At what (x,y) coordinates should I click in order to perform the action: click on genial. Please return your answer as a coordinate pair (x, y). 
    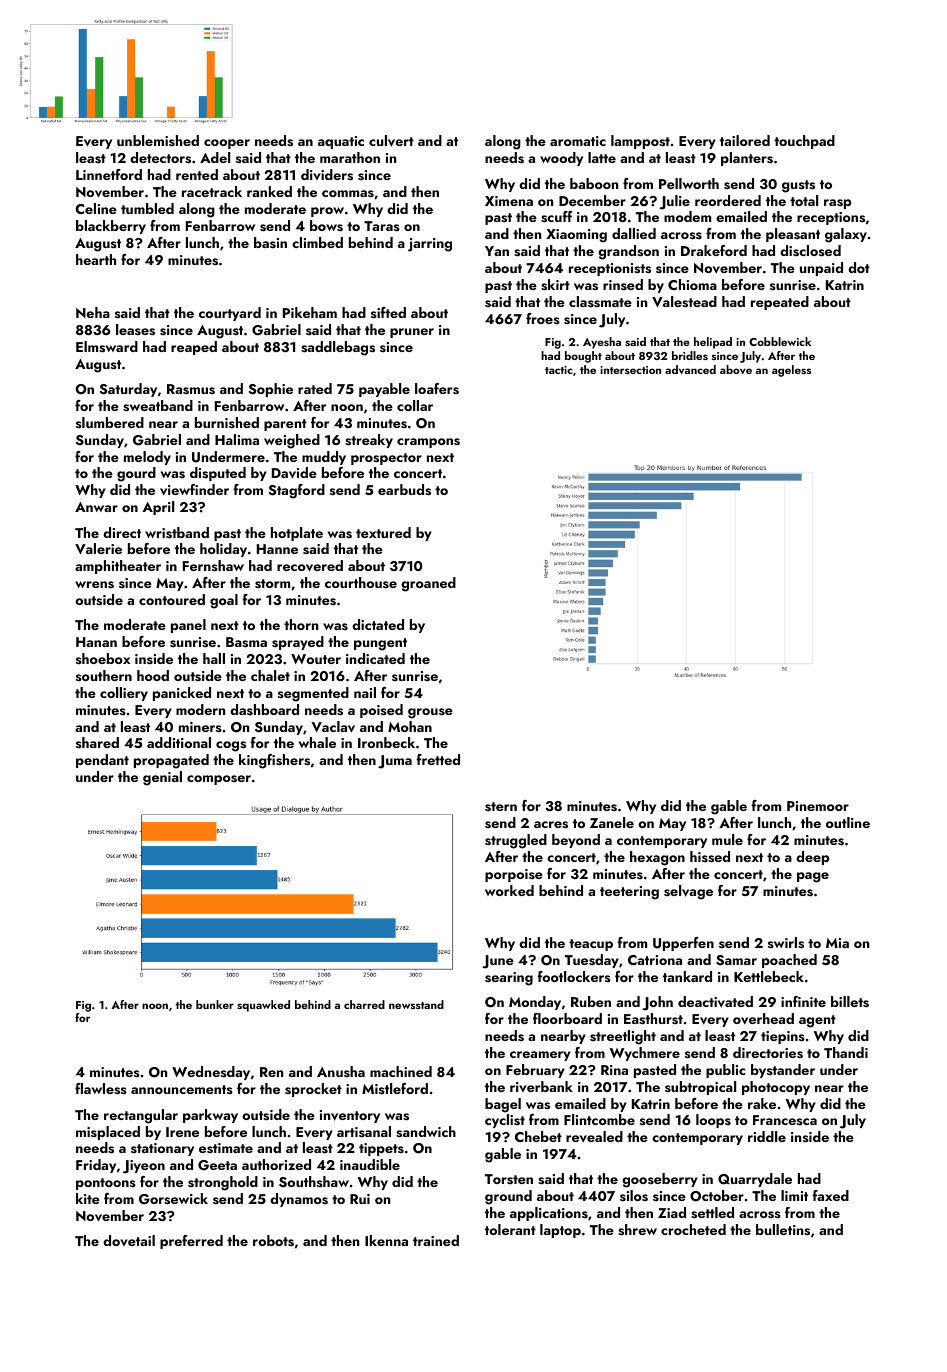
    Looking at the image, I should click on (162, 778).
